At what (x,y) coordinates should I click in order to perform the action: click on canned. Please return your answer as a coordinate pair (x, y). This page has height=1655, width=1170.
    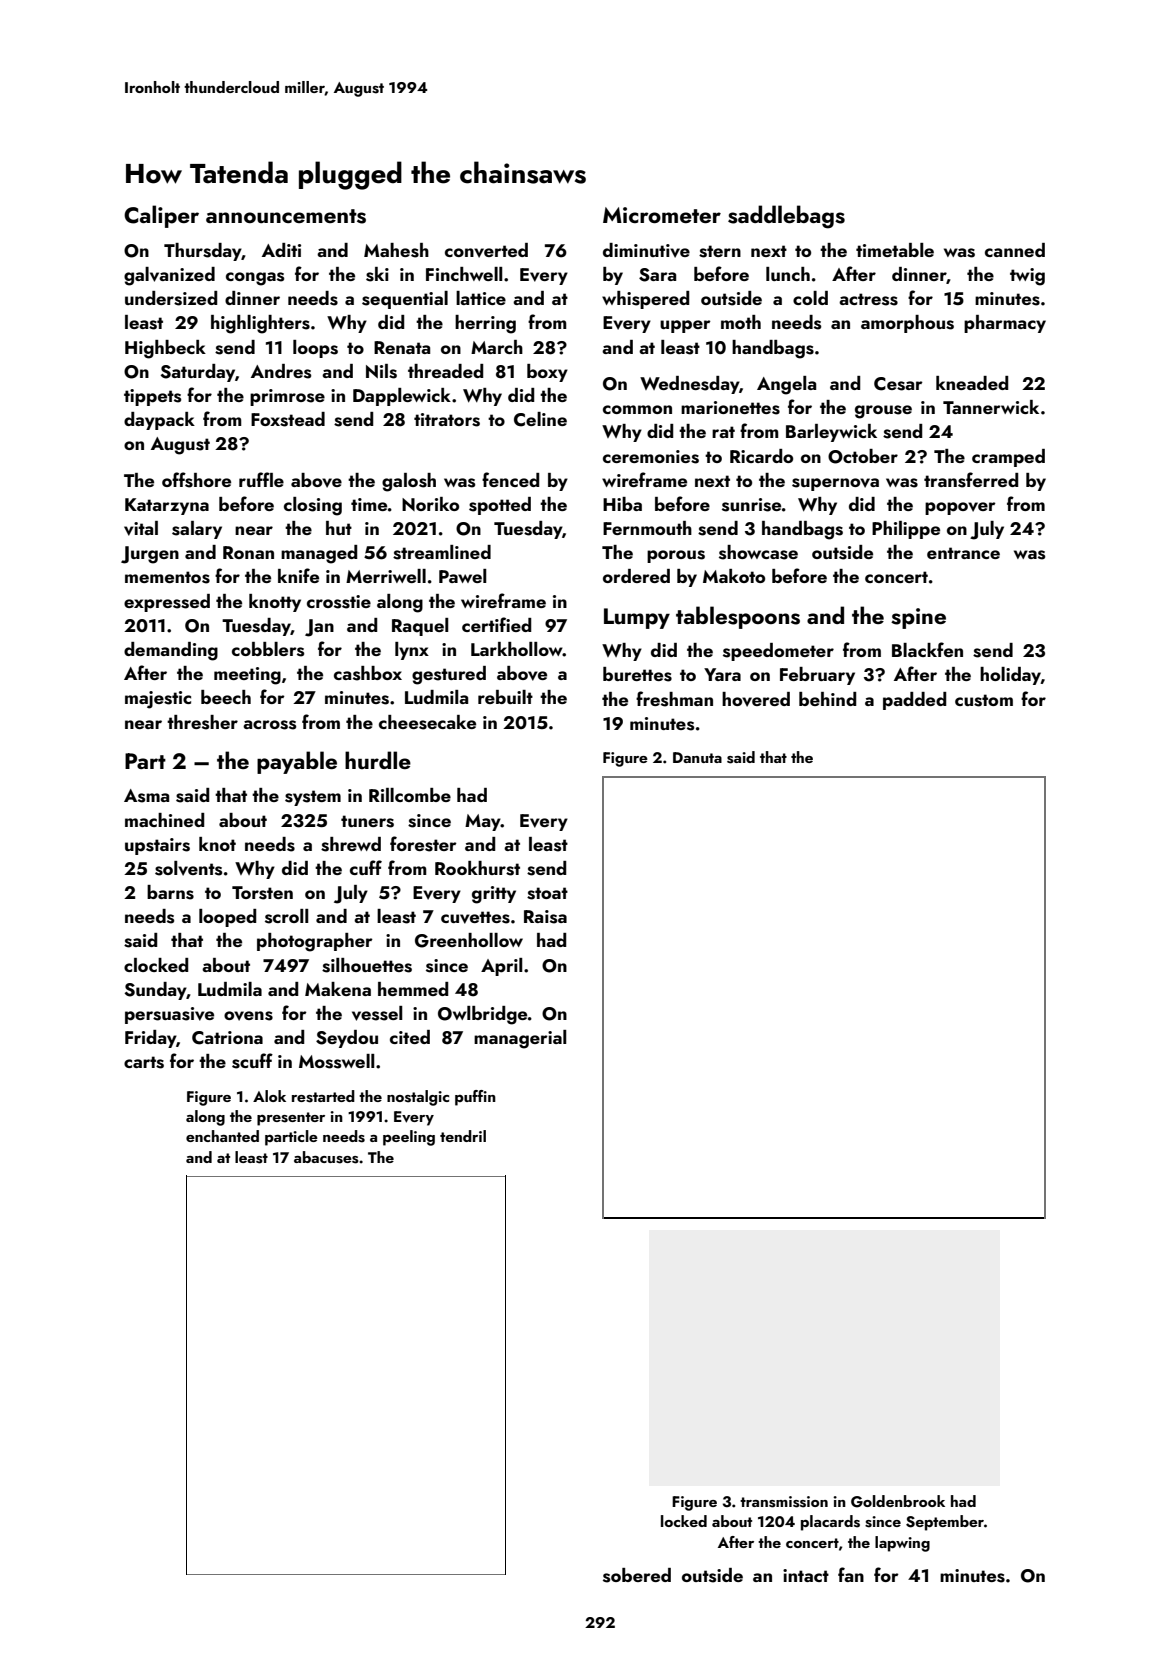
    Looking at the image, I should click on (1015, 250).
